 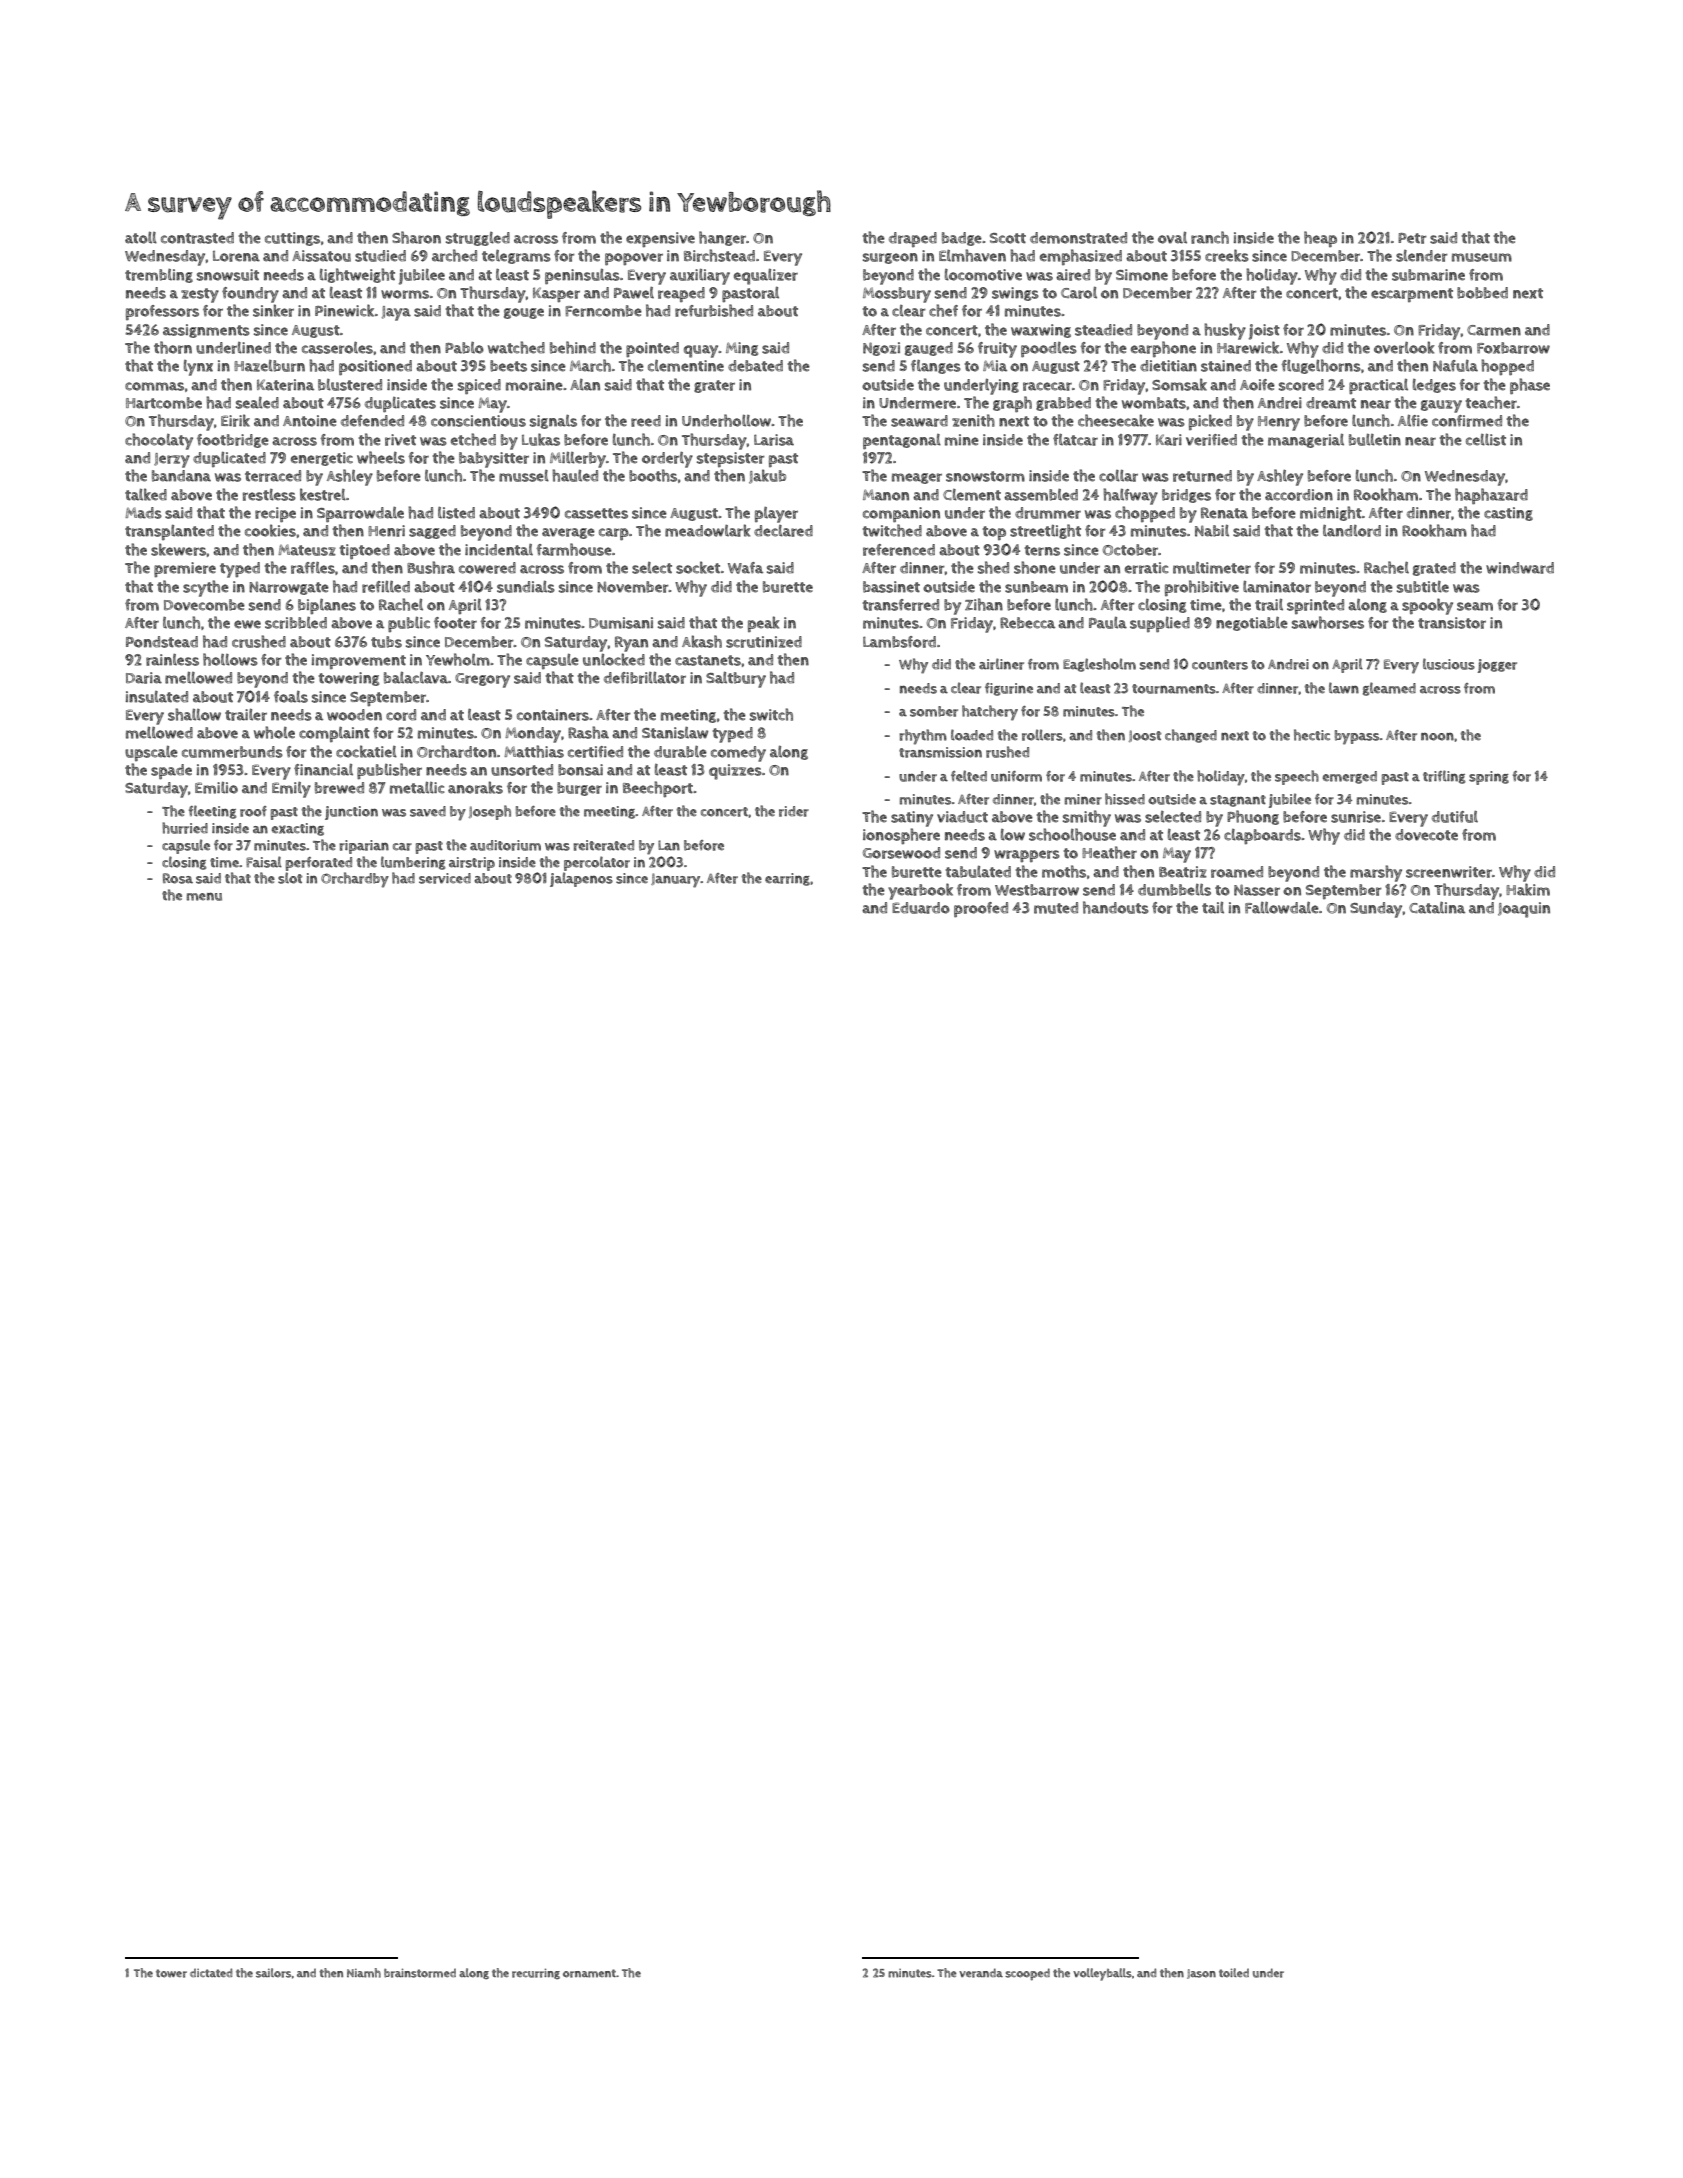 I want to click on dictated, so click(x=211, y=1972).
